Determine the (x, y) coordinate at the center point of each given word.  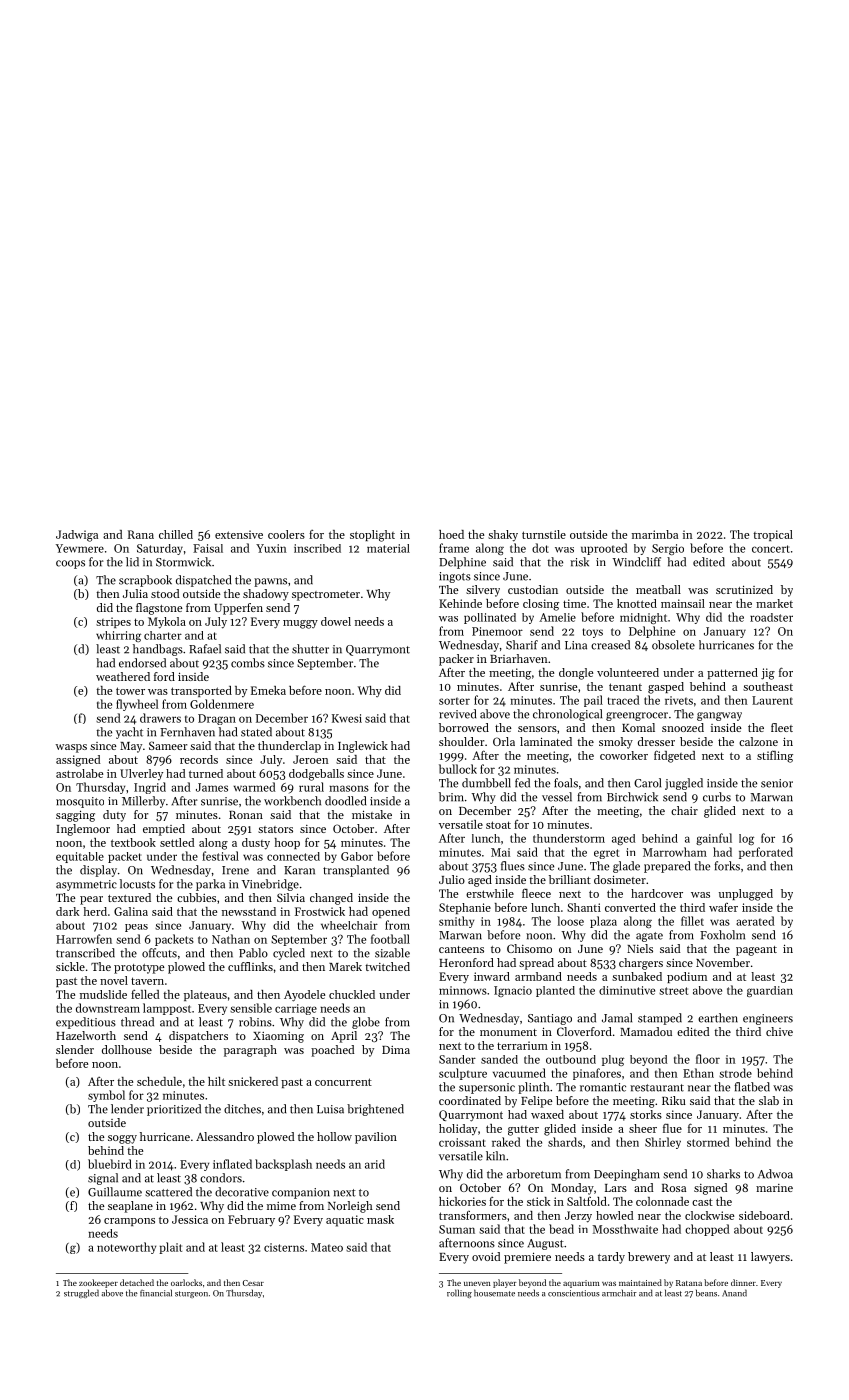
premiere (527, 1258)
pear (91, 900)
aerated (755, 921)
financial (156, 1293)
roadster (771, 617)
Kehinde (460, 603)
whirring (118, 636)
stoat (498, 825)
